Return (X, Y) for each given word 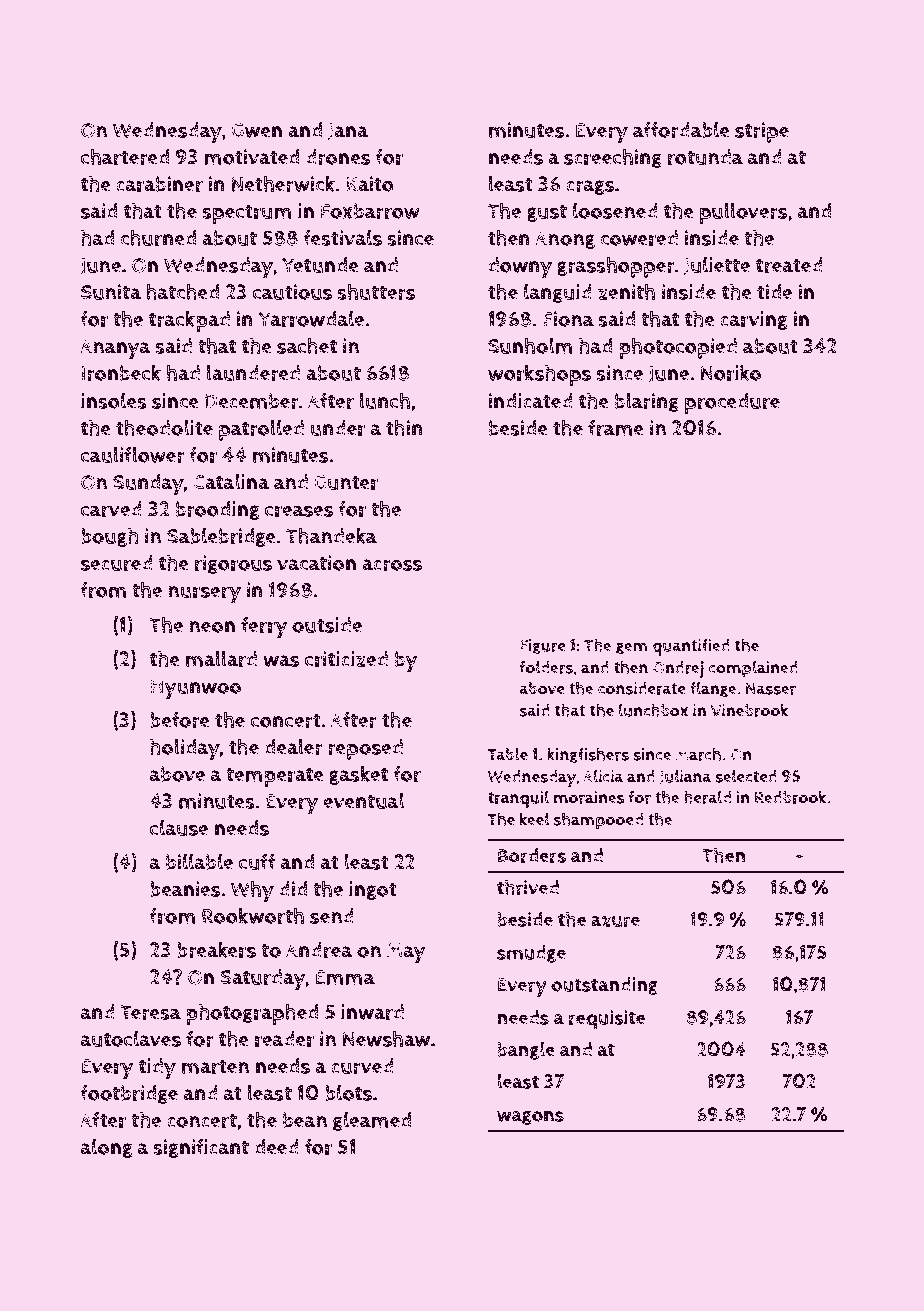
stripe (762, 132)
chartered (125, 156)
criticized (346, 659)
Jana (348, 132)
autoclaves (131, 1038)
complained (753, 669)
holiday (185, 749)
